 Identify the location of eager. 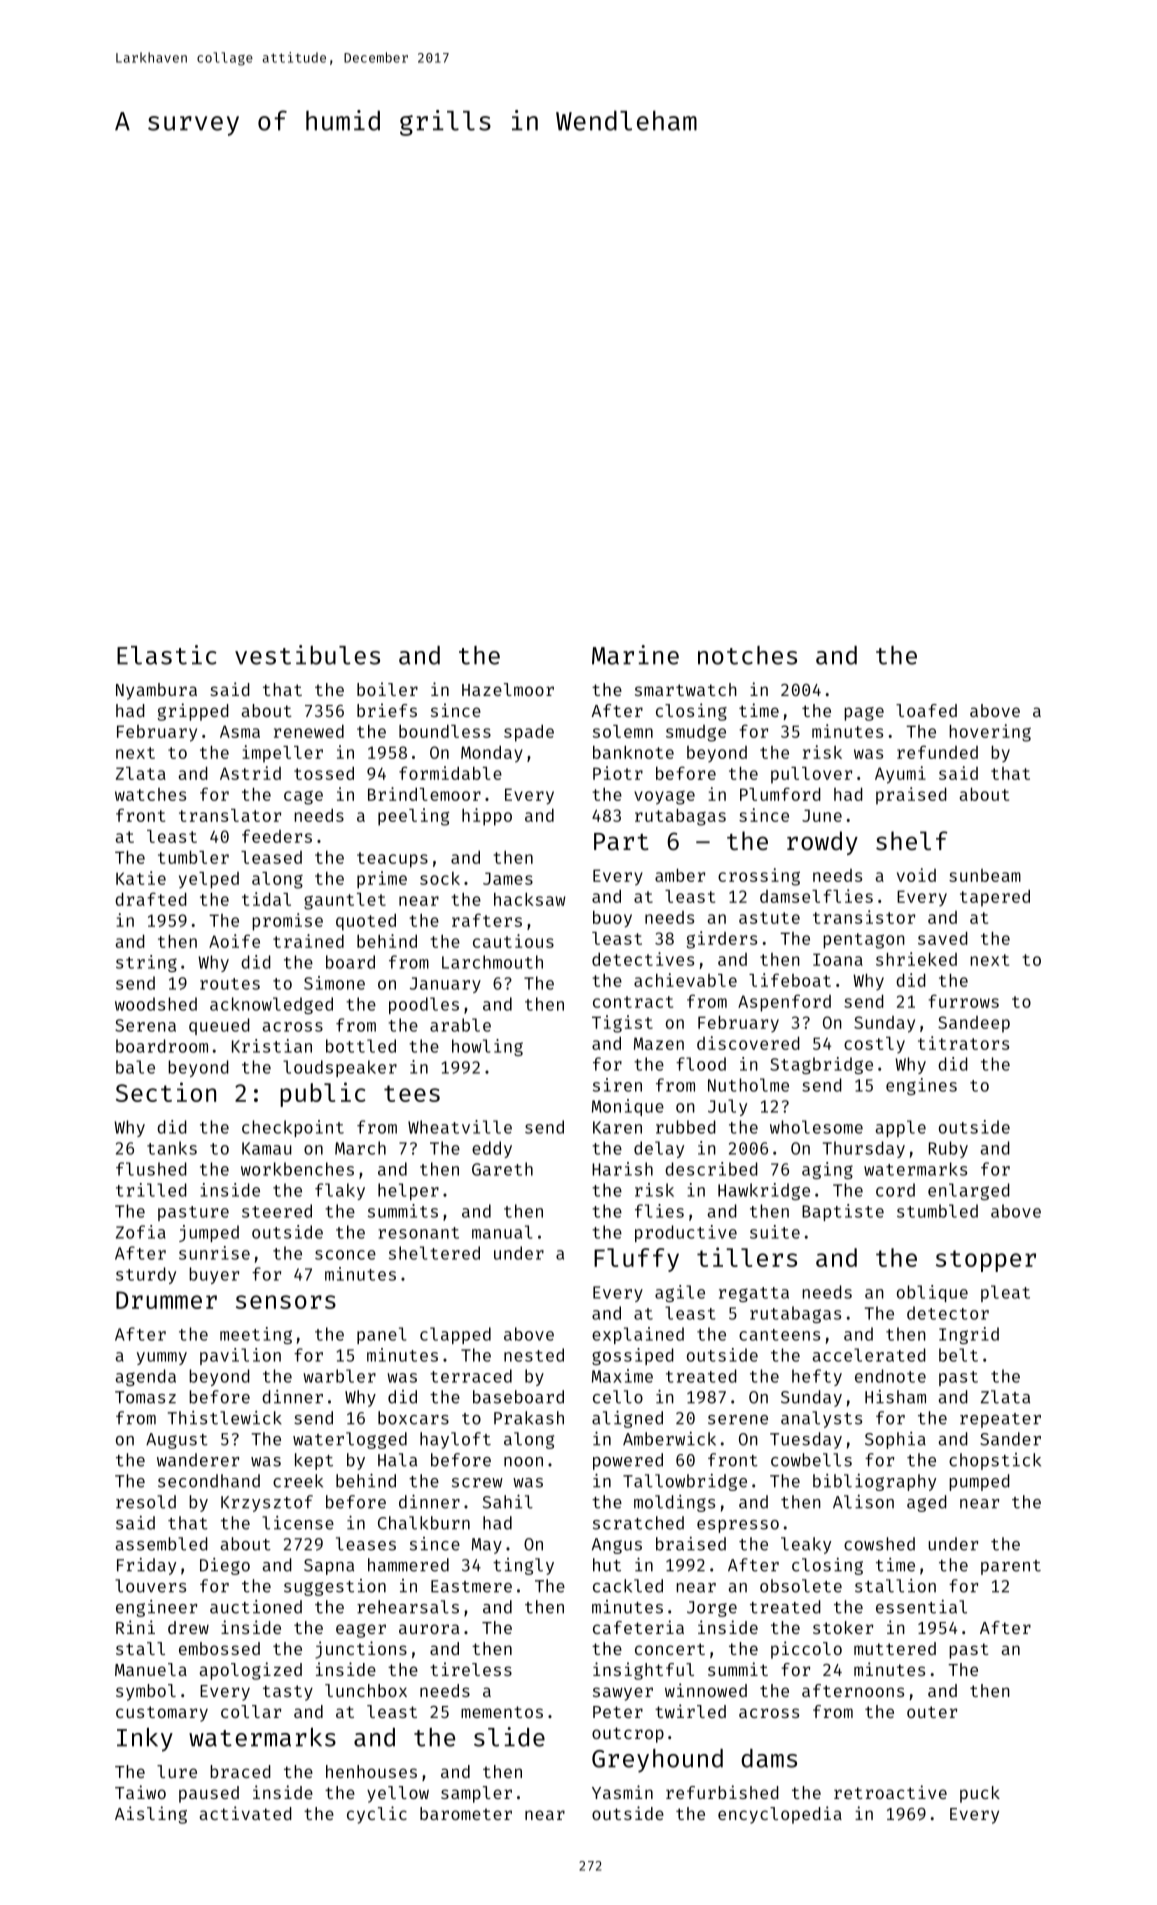
(361, 1631).
